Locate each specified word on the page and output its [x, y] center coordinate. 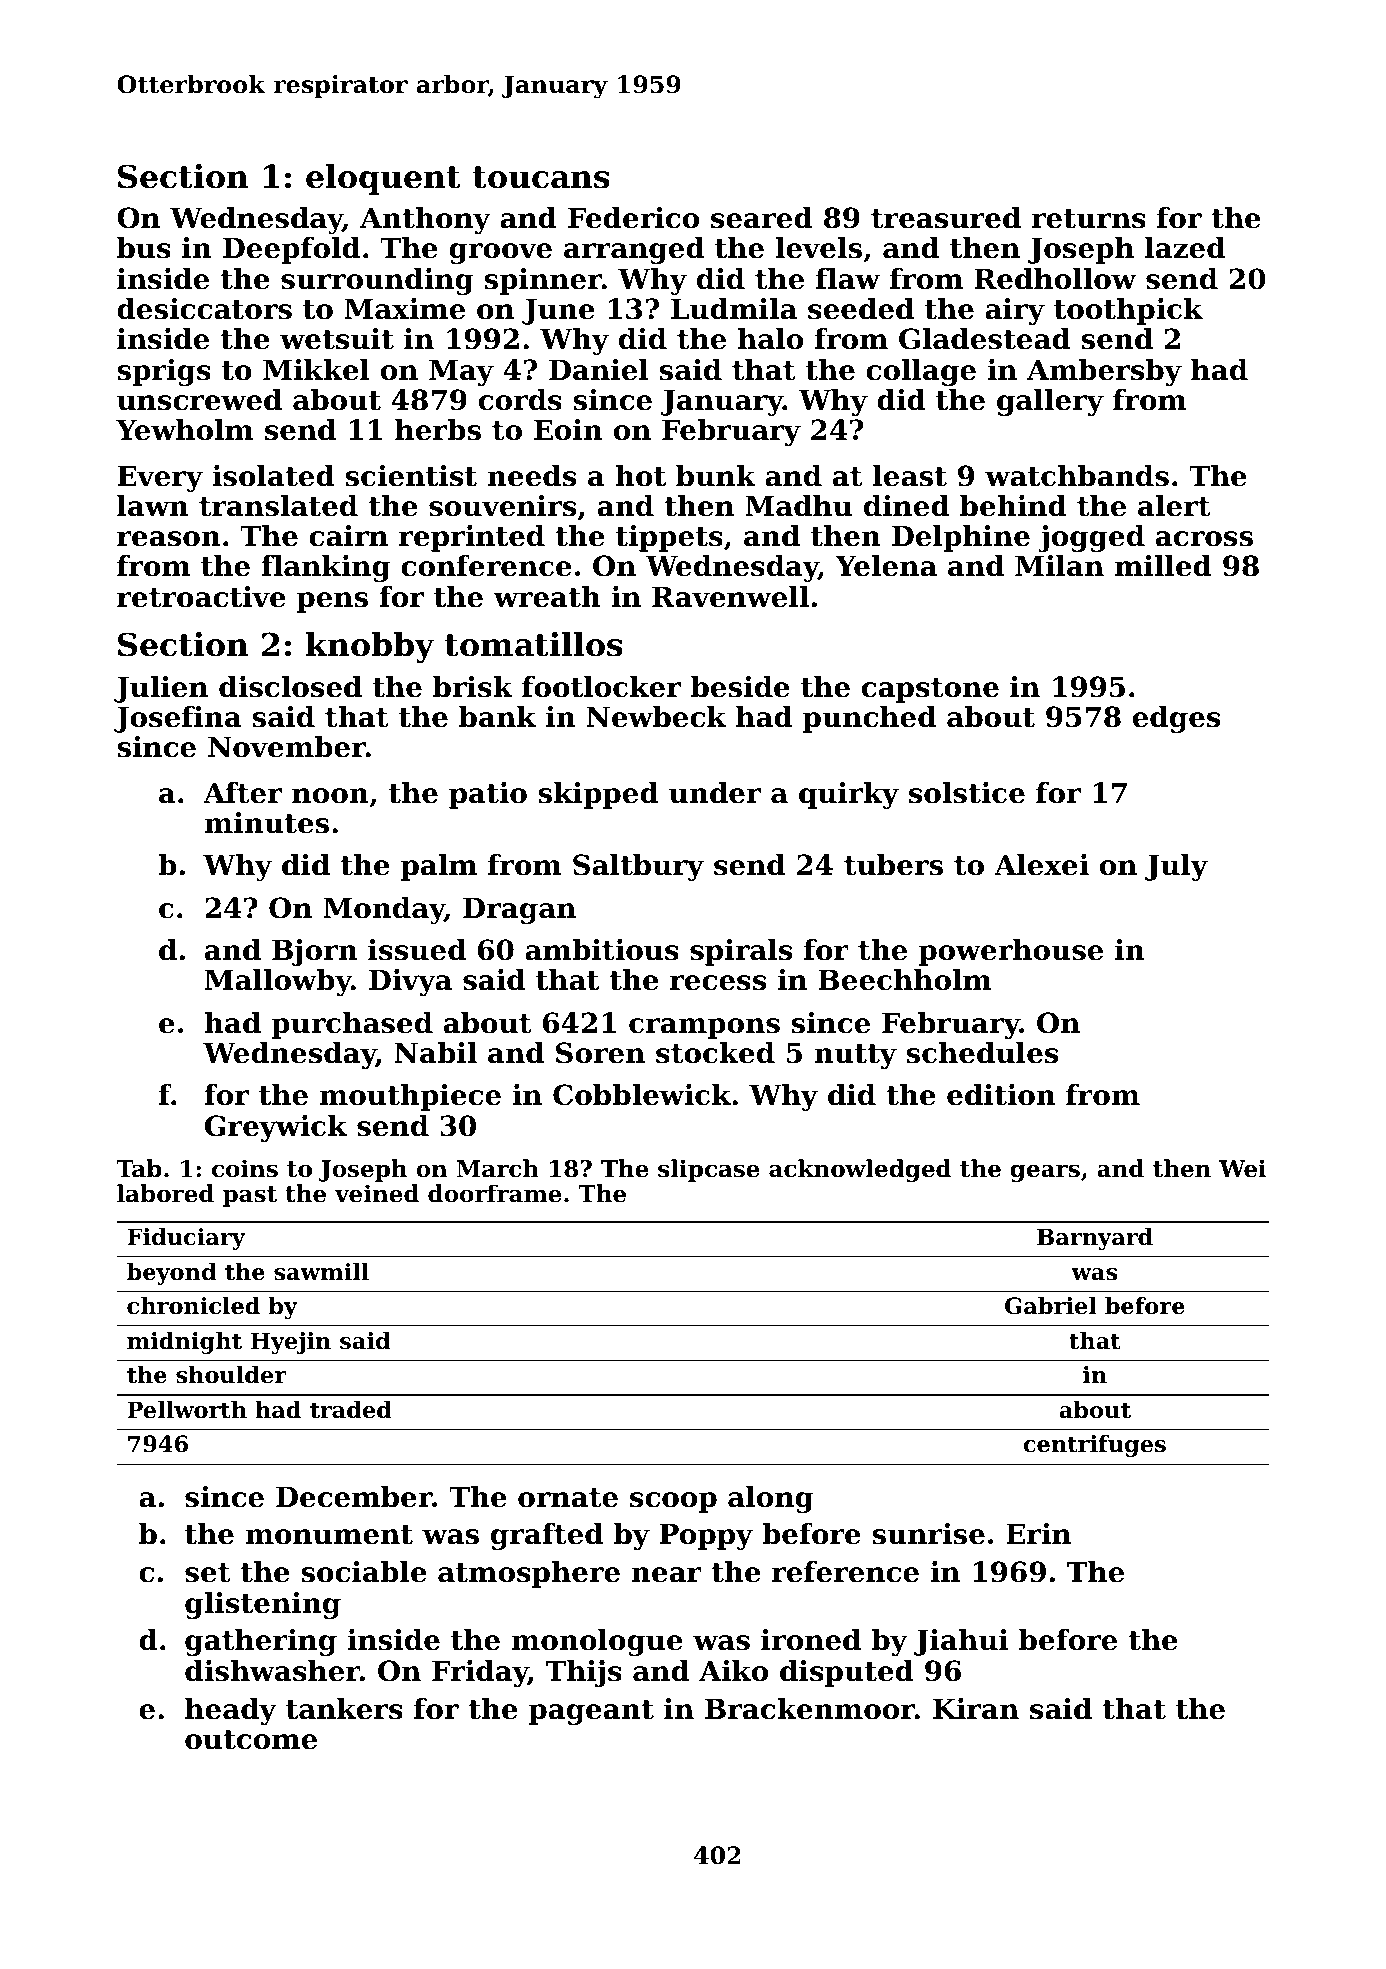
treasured [946, 218]
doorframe [495, 1193]
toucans [541, 177]
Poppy [706, 1536]
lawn [153, 506]
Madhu [798, 506]
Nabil [435, 1053]
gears [1045, 1173]
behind [1013, 506]
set [208, 1573]
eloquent [383, 179]
